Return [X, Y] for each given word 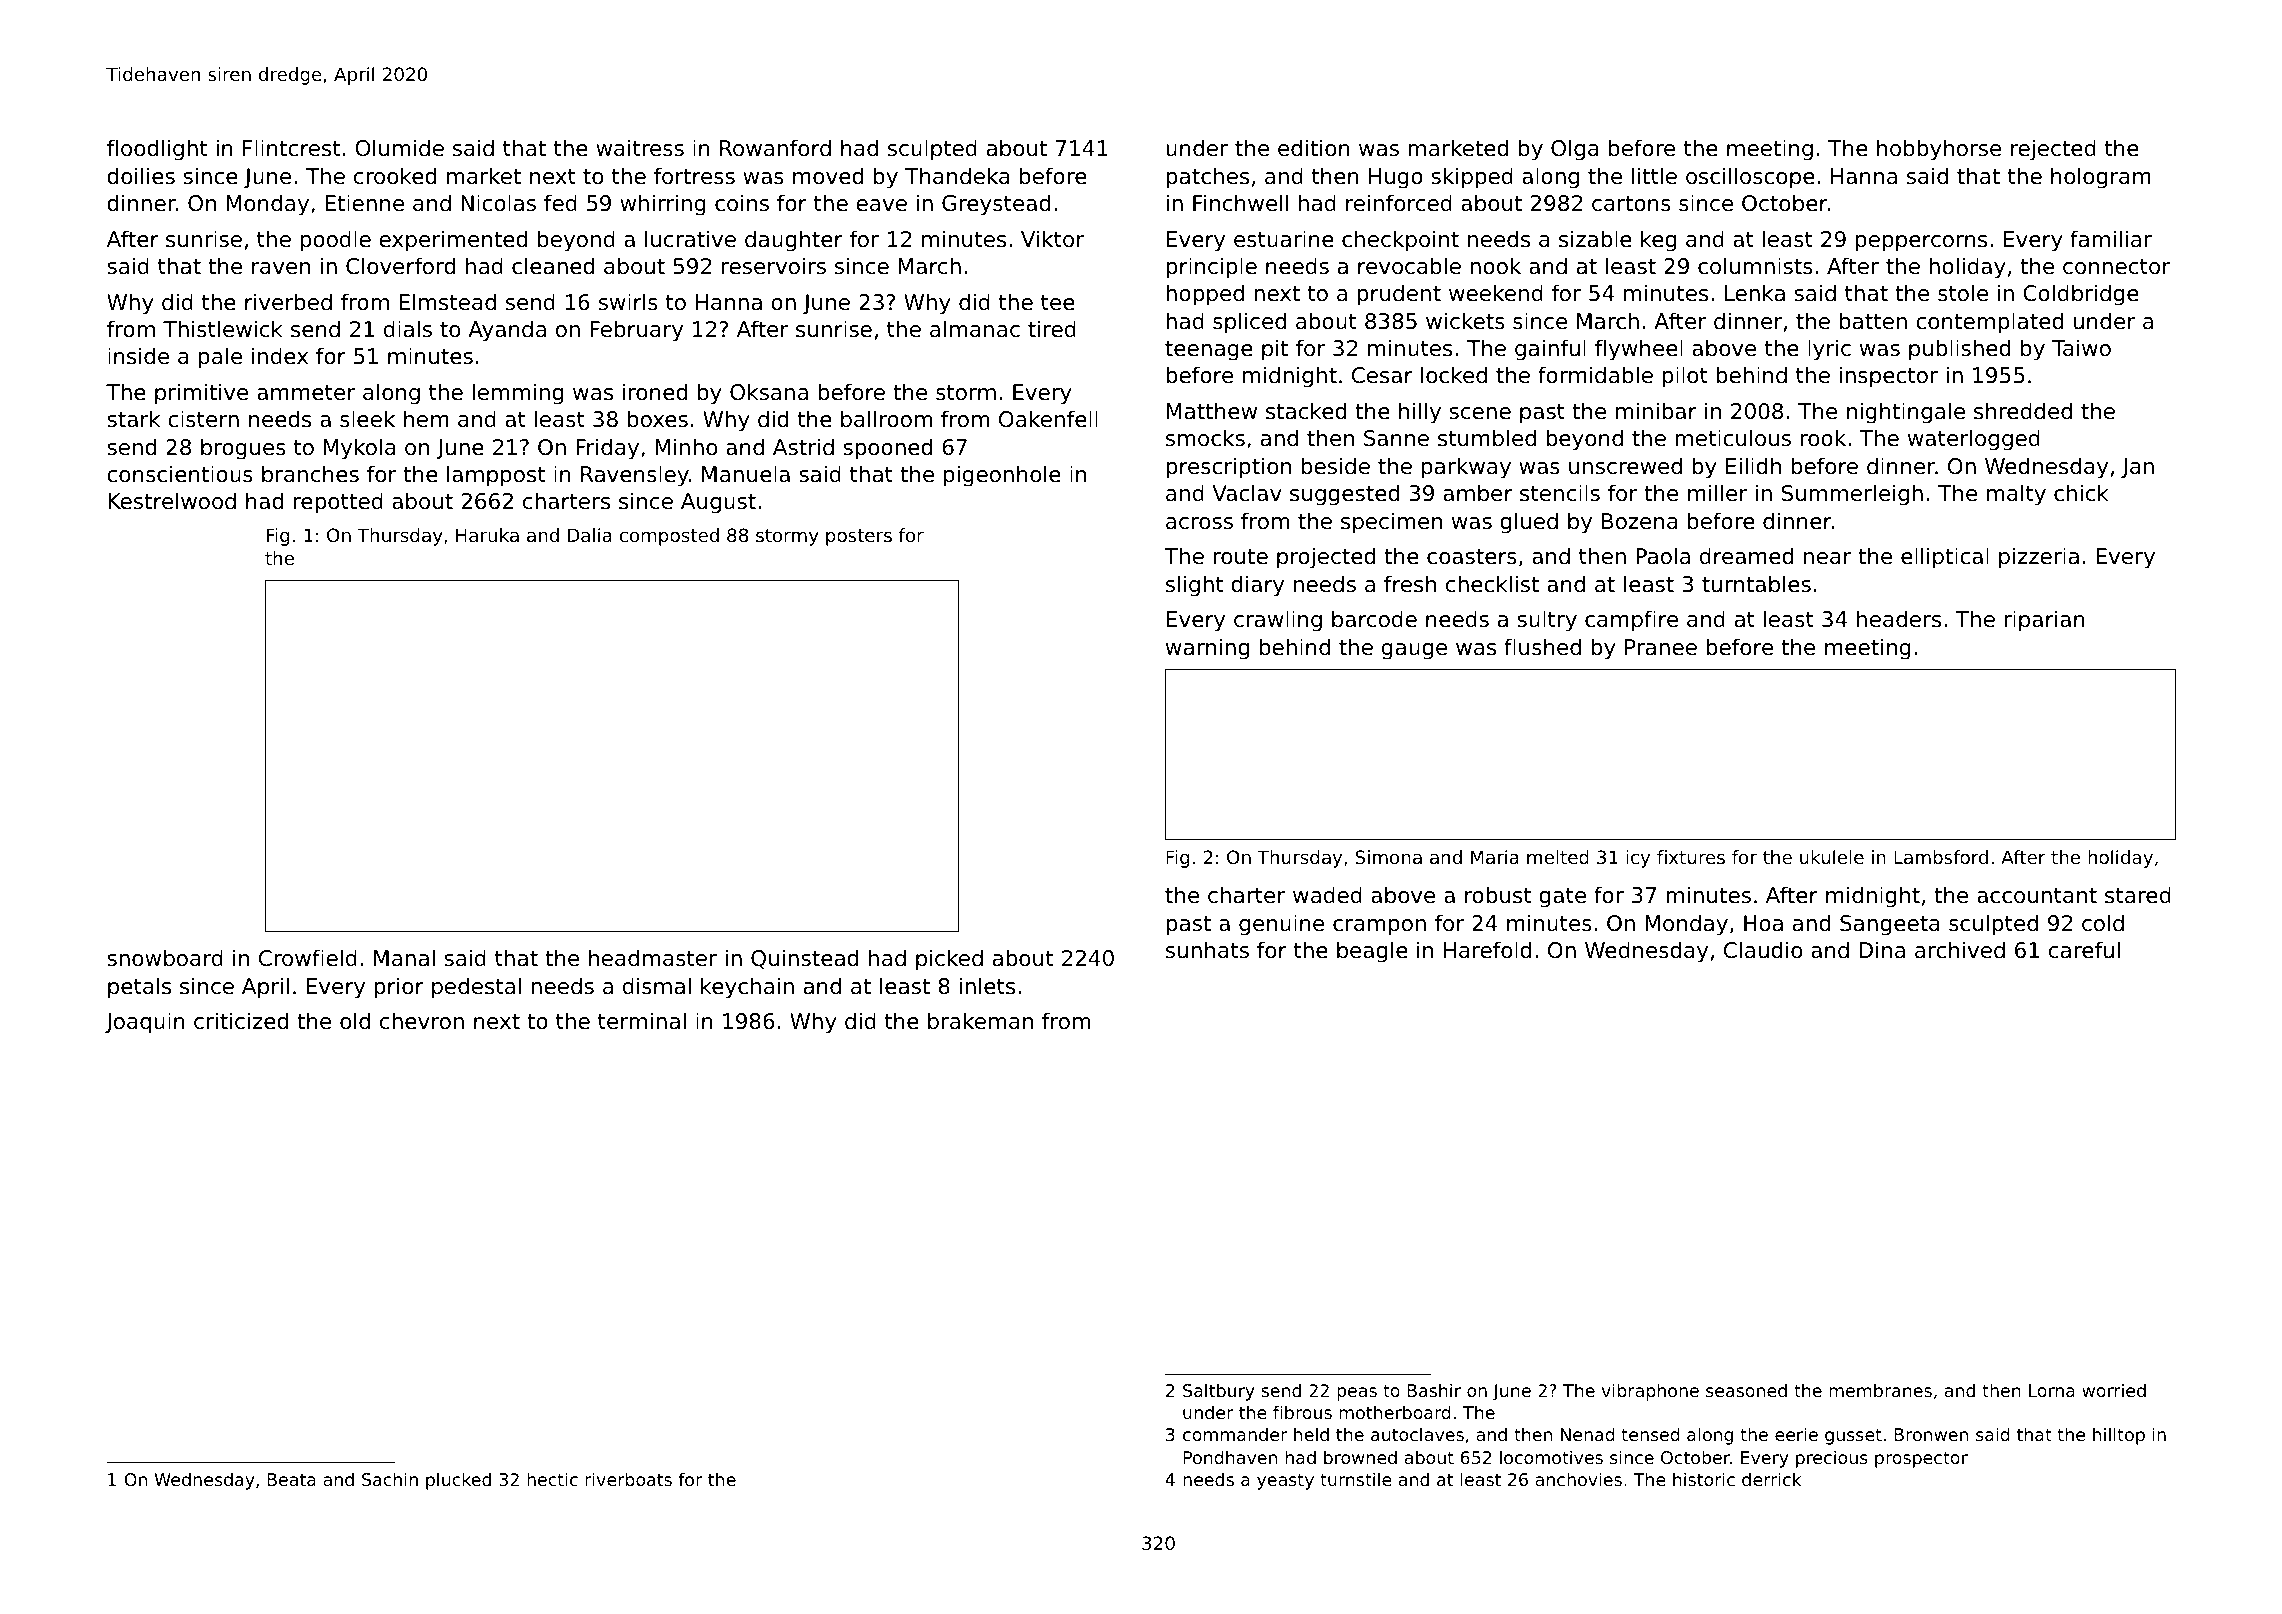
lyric [1829, 350]
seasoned [1746, 1390]
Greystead [996, 205]
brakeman [980, 1021]
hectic [552, 1479]
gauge [1414, 651]
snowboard [165, 958]
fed [560, 203]
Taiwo [2081, 348]
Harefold [1487, 950]
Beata [291, 1479]
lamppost [496, 476]
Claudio [1763, 950]
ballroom [886, 419]
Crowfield [308, 958]
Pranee [1661, 647]
